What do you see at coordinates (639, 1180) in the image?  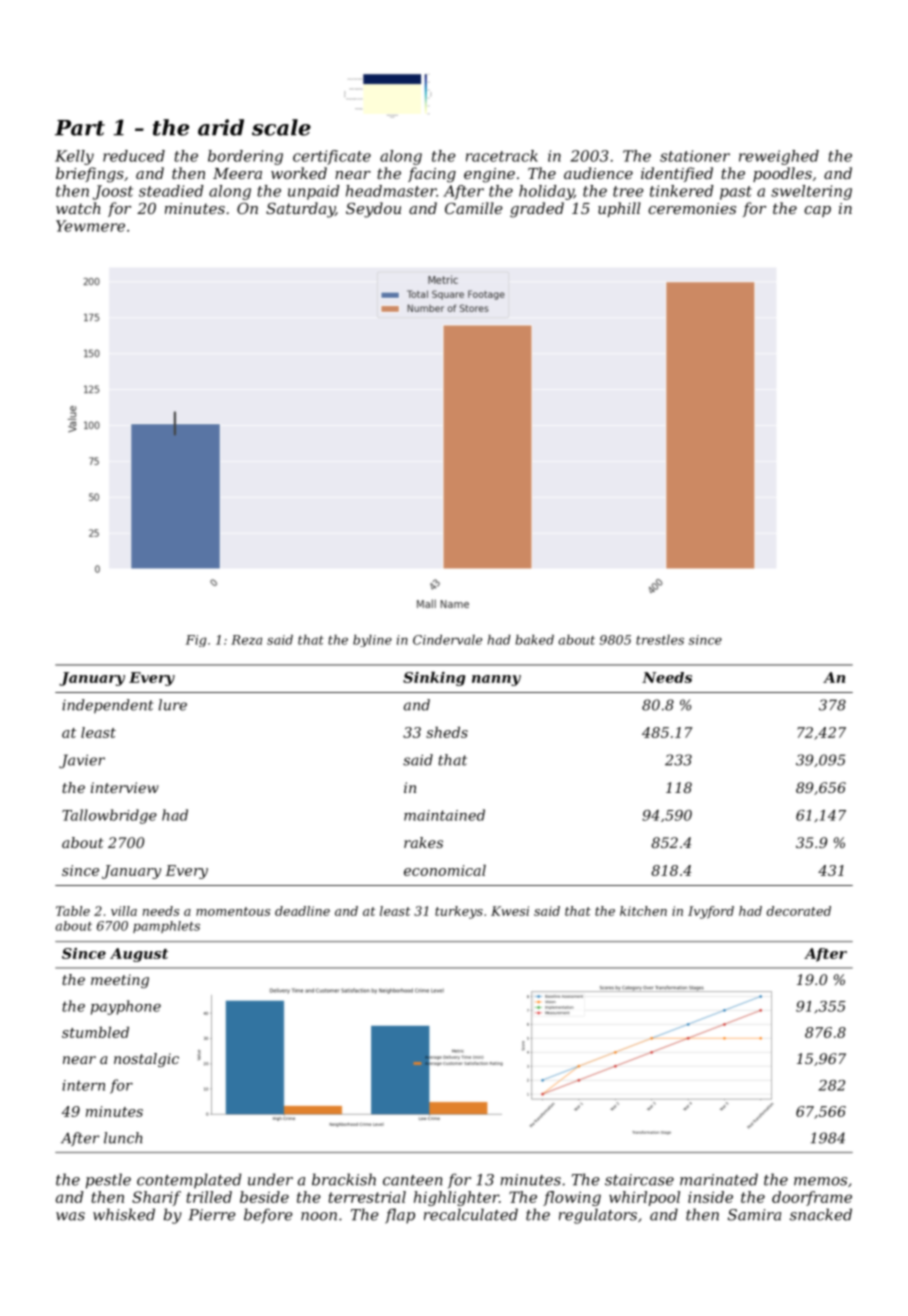 I see `staircase` at bounding box center [639, 1180].
